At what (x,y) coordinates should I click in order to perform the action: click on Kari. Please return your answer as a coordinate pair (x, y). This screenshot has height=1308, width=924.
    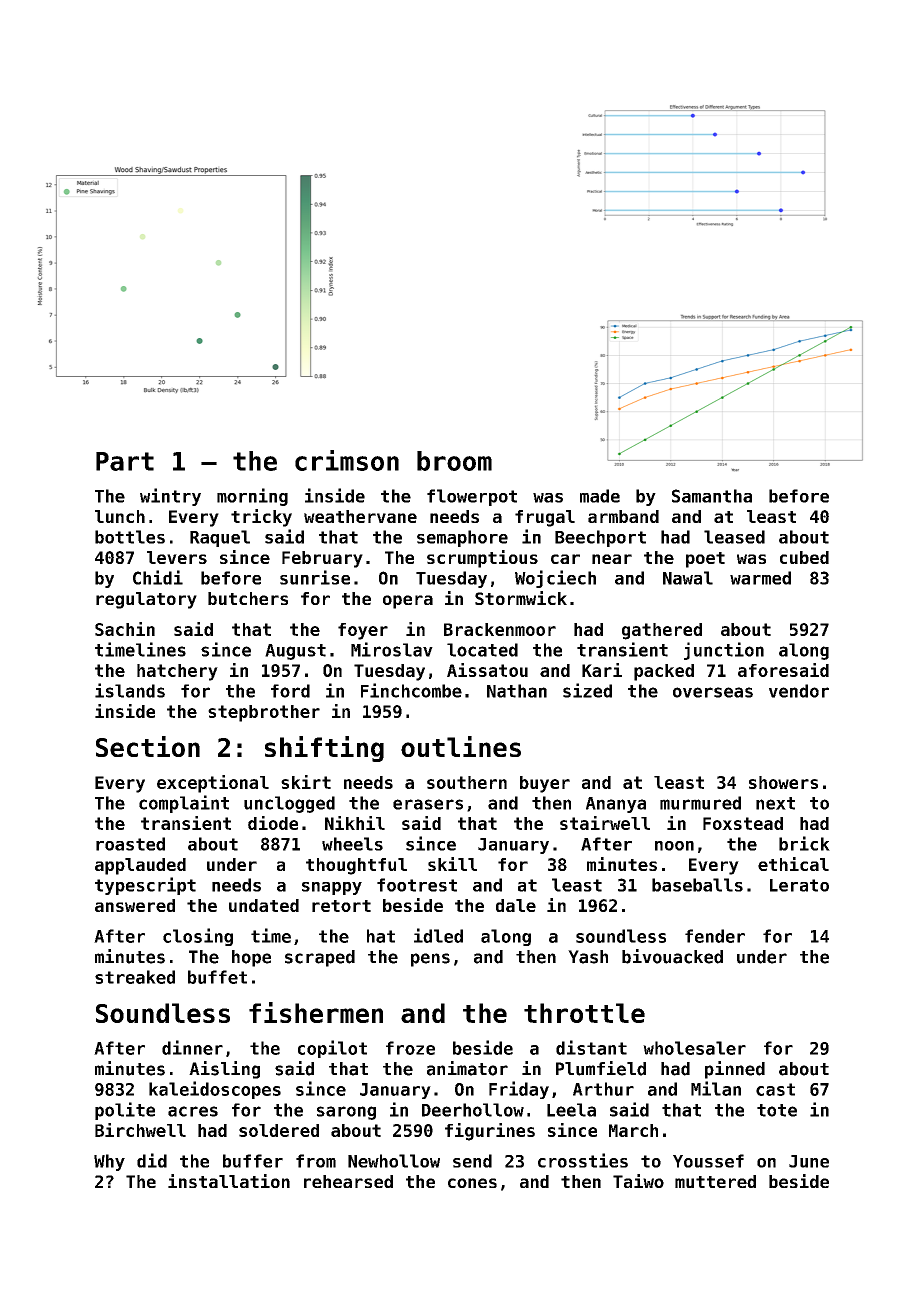
    Looking at the image, I should click on (602, 670).
